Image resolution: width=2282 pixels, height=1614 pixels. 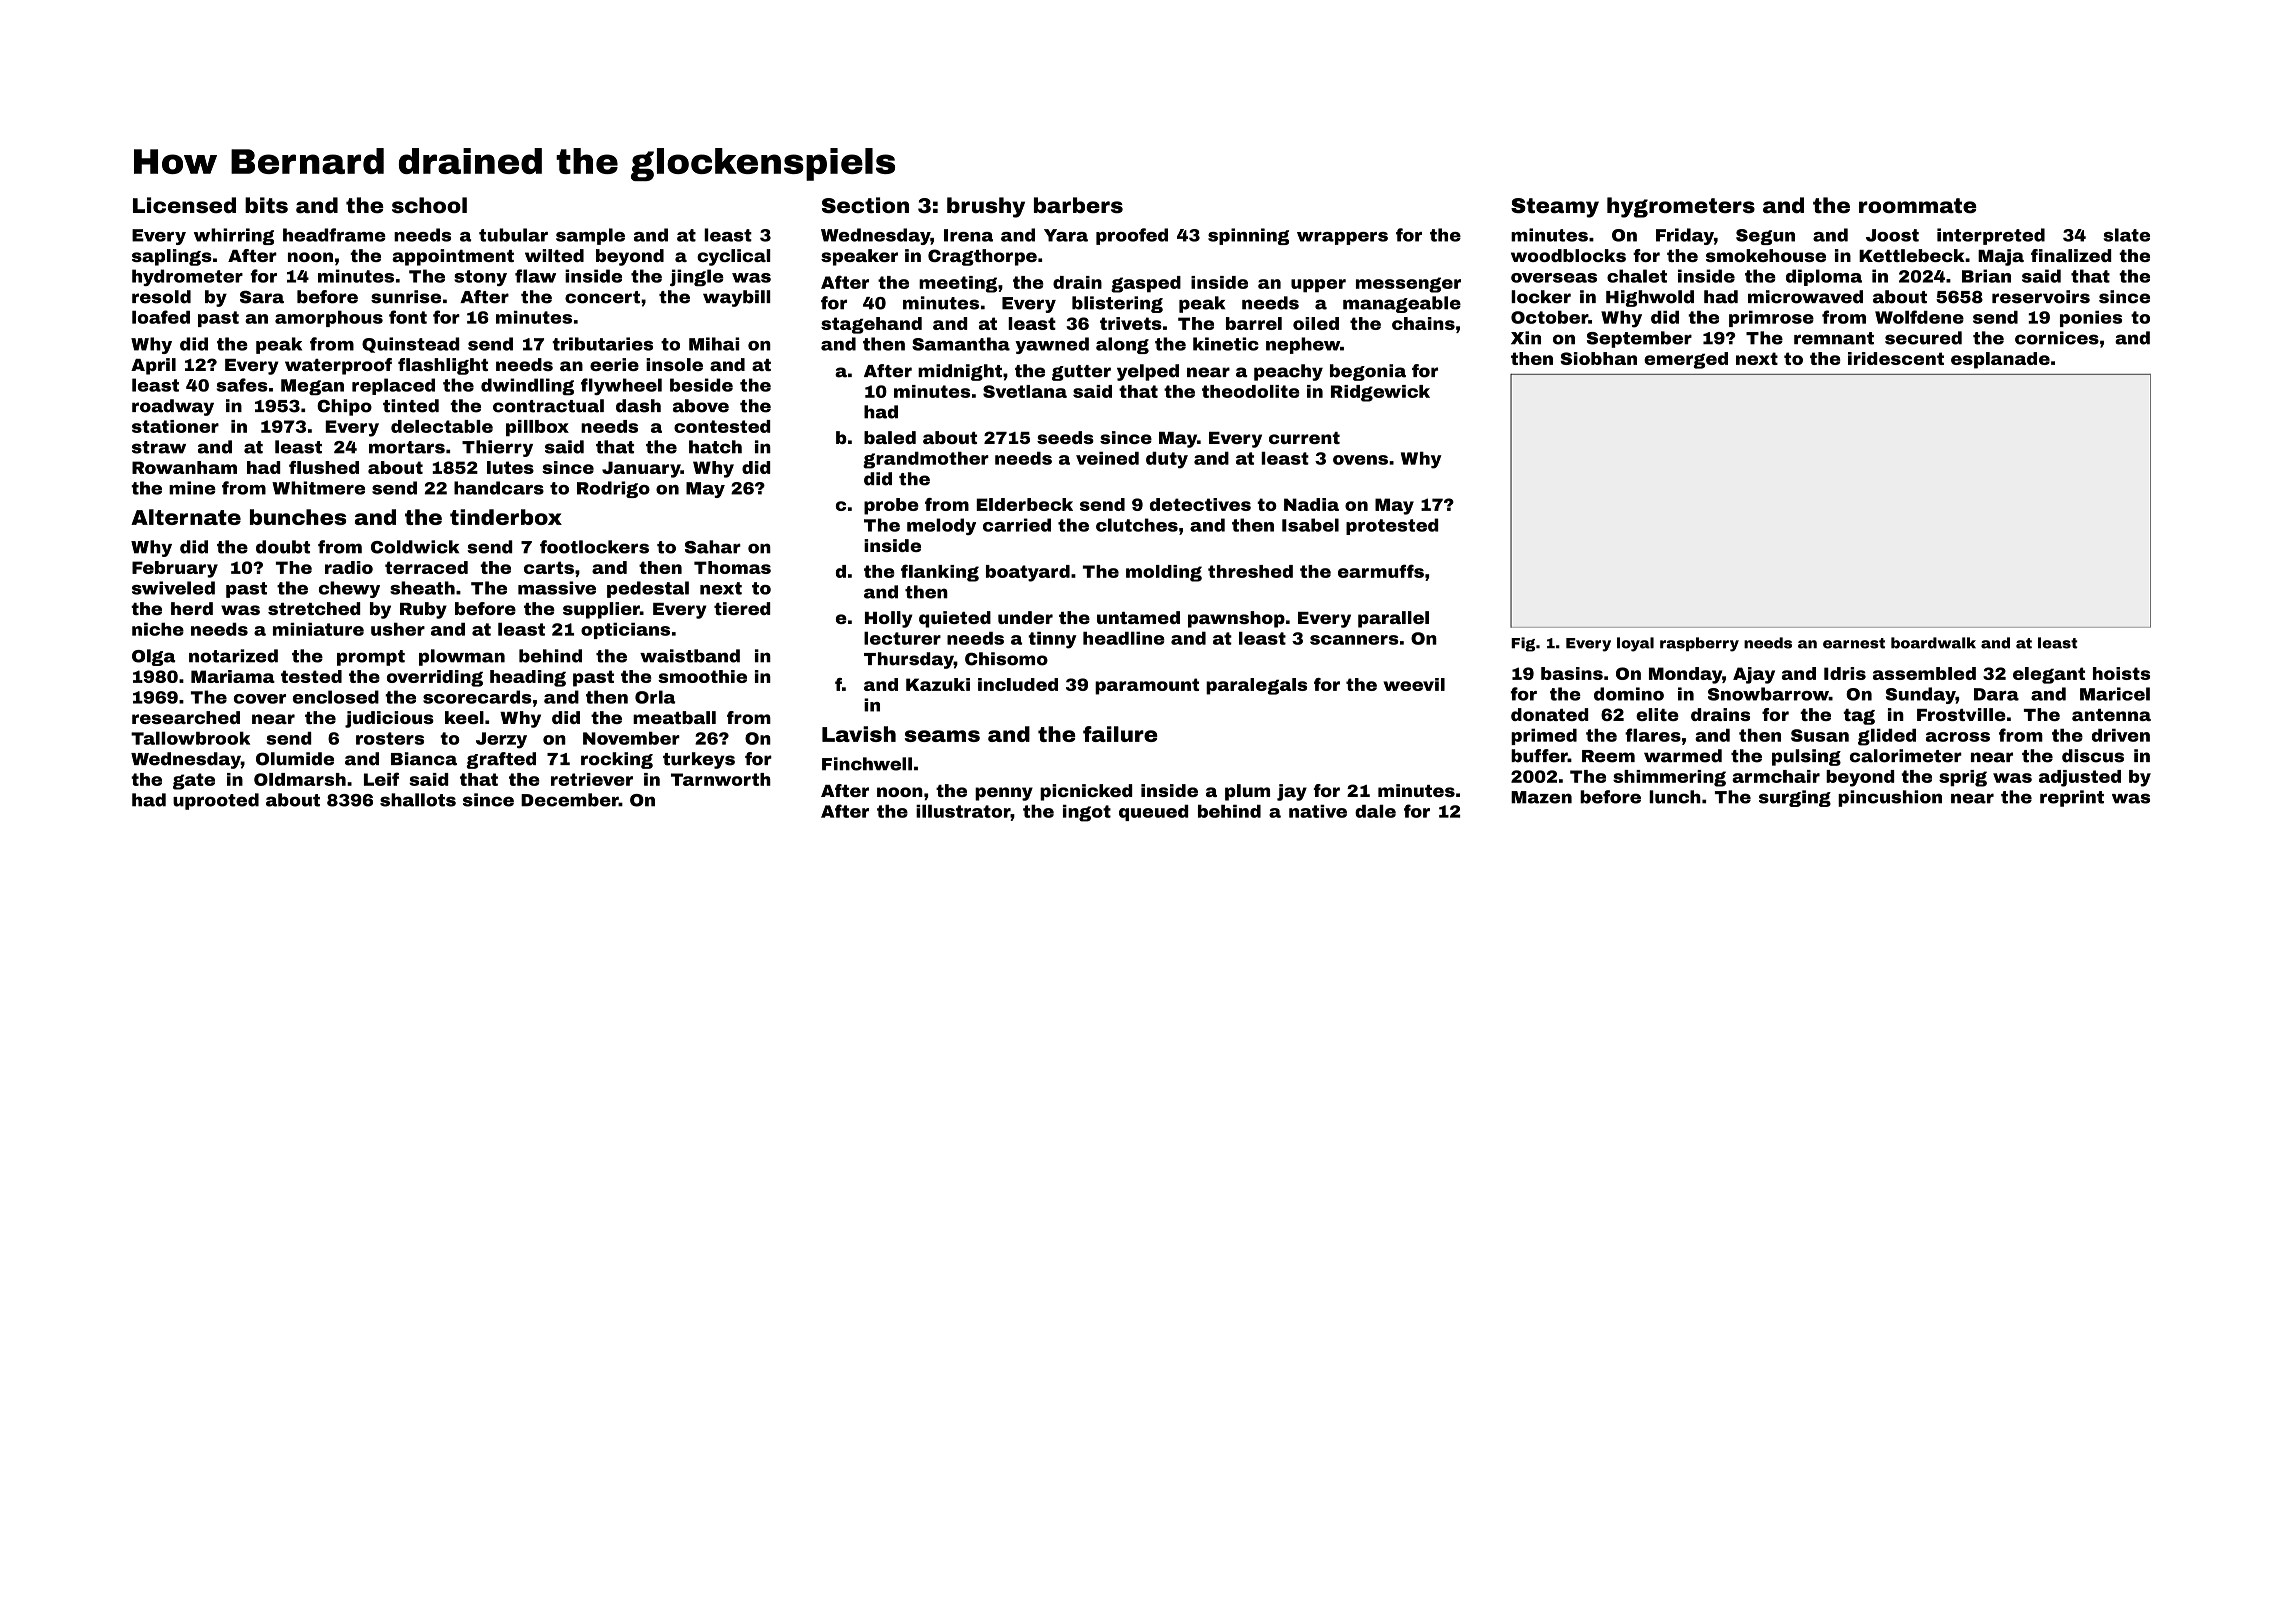 I want to click on boardwalk, so click(x=1933, y=643).
